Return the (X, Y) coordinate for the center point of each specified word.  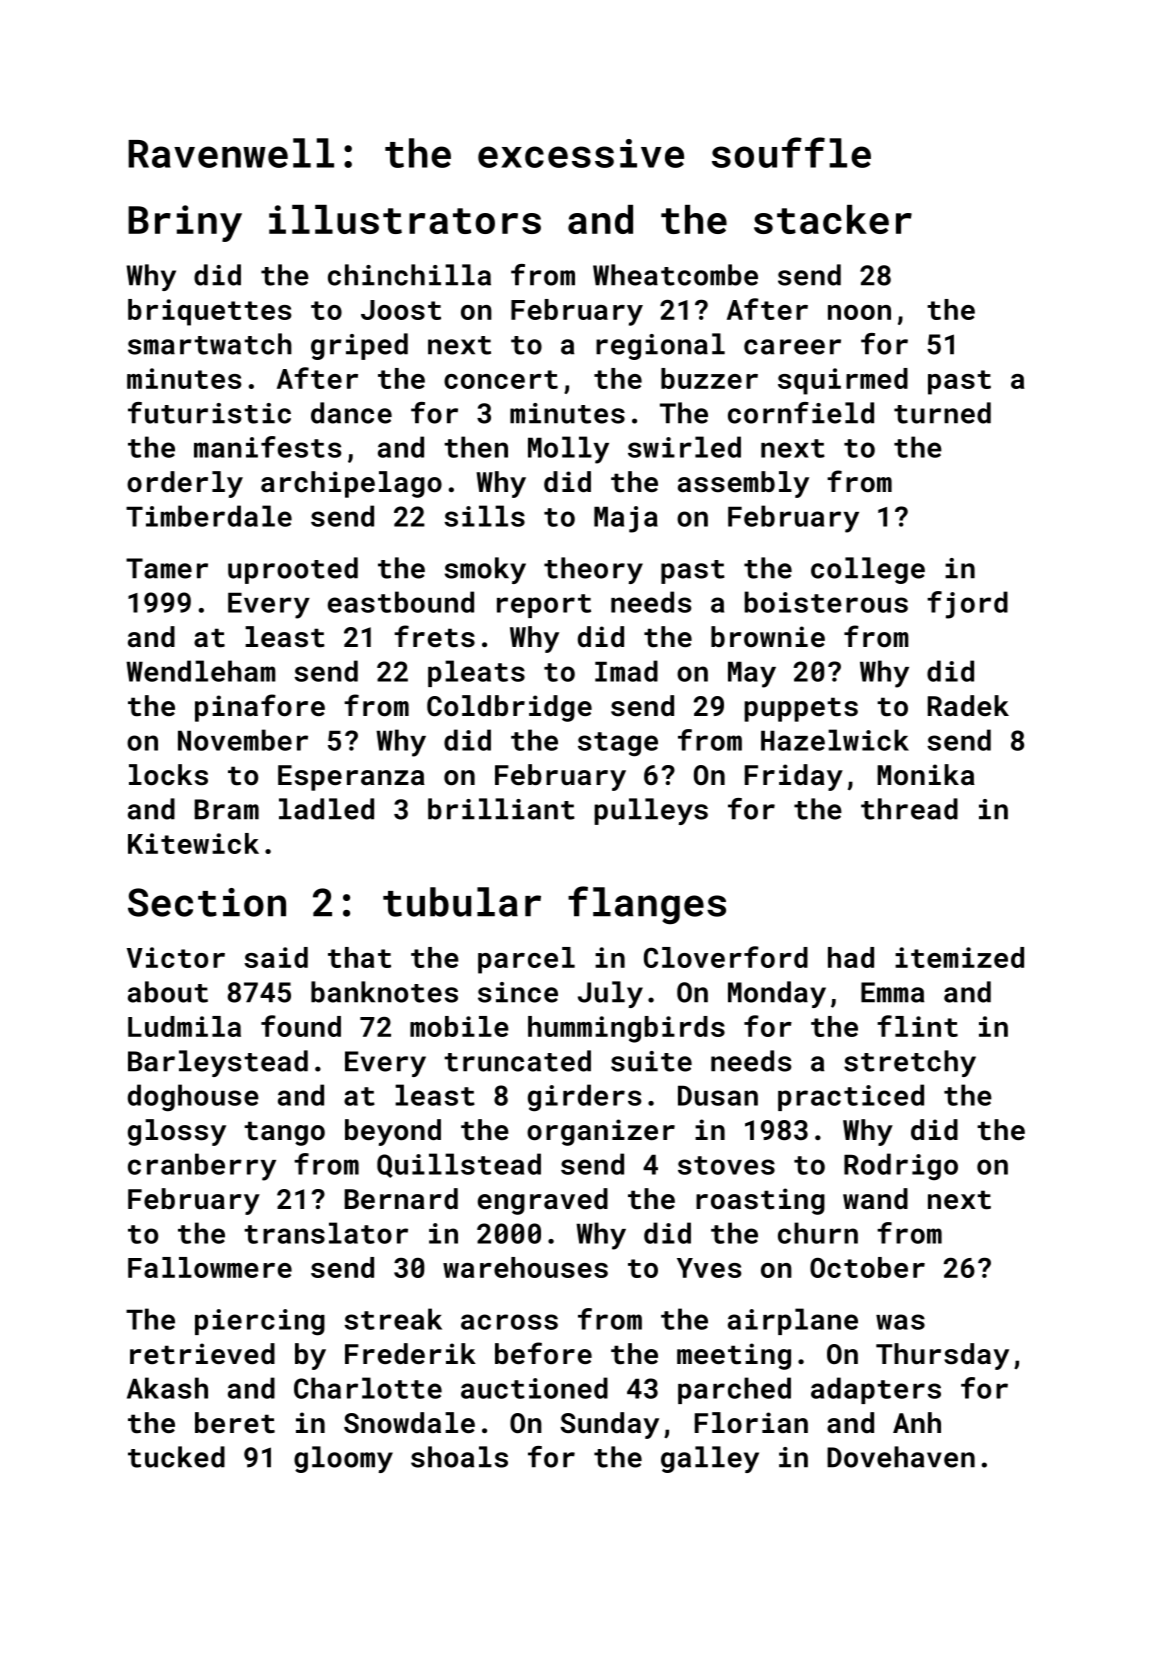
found (301, 1026)
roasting (760, 1201)
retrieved (202, 1354)
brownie (768, 636)
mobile (459, 1026)
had (851, 957)
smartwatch (210, 344)
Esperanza (351, 778)
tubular (462, 902)
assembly (743, 484)
